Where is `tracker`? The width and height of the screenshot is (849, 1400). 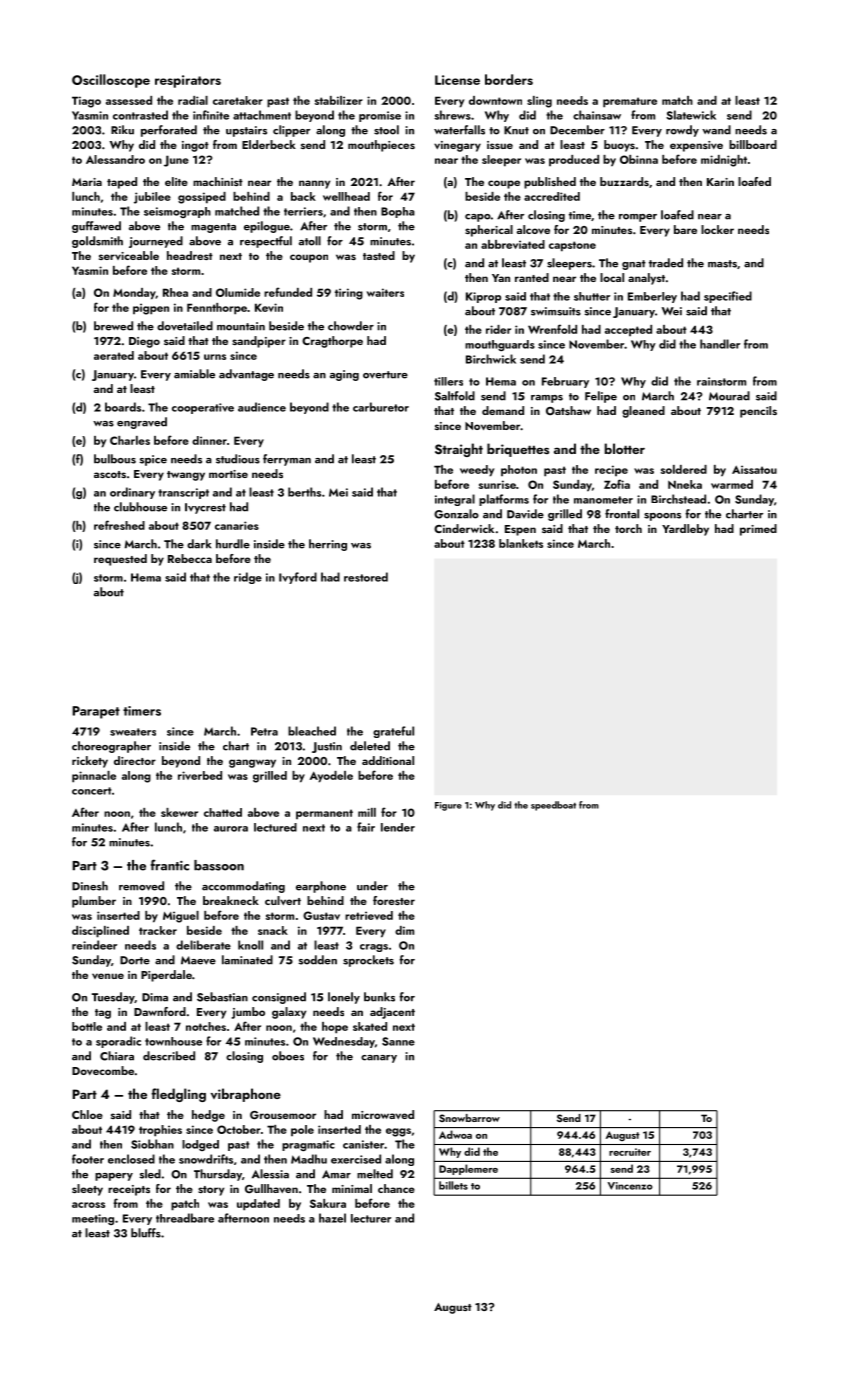
tracker is located at coordinates (158, 930).
